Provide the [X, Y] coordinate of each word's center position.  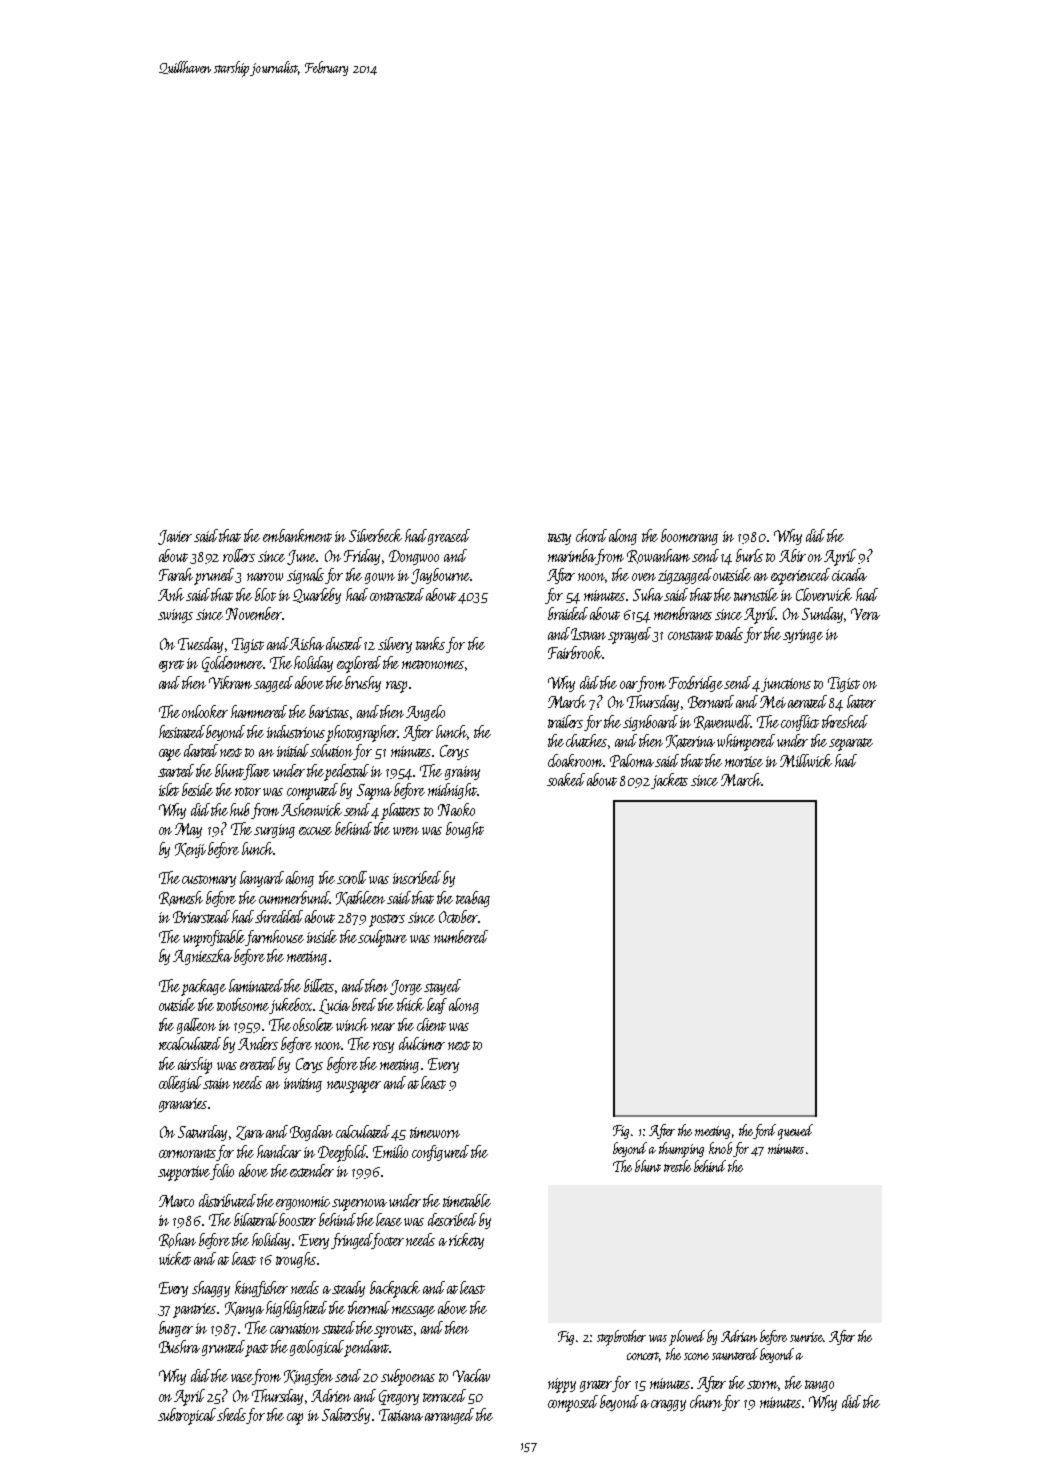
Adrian [739, 1336]
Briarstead [201, 916]
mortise [744, 761]
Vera [865, 614]
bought [465, 830]
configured [440, 1153]
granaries [183, 1105]
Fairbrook [575, 652]
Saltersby [346, 1416]
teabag [473, 899]
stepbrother [621, 1338]
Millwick [806, 760]
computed [312, 791]
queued [795, 1132]
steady [348, 1289]
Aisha [307, 643]
